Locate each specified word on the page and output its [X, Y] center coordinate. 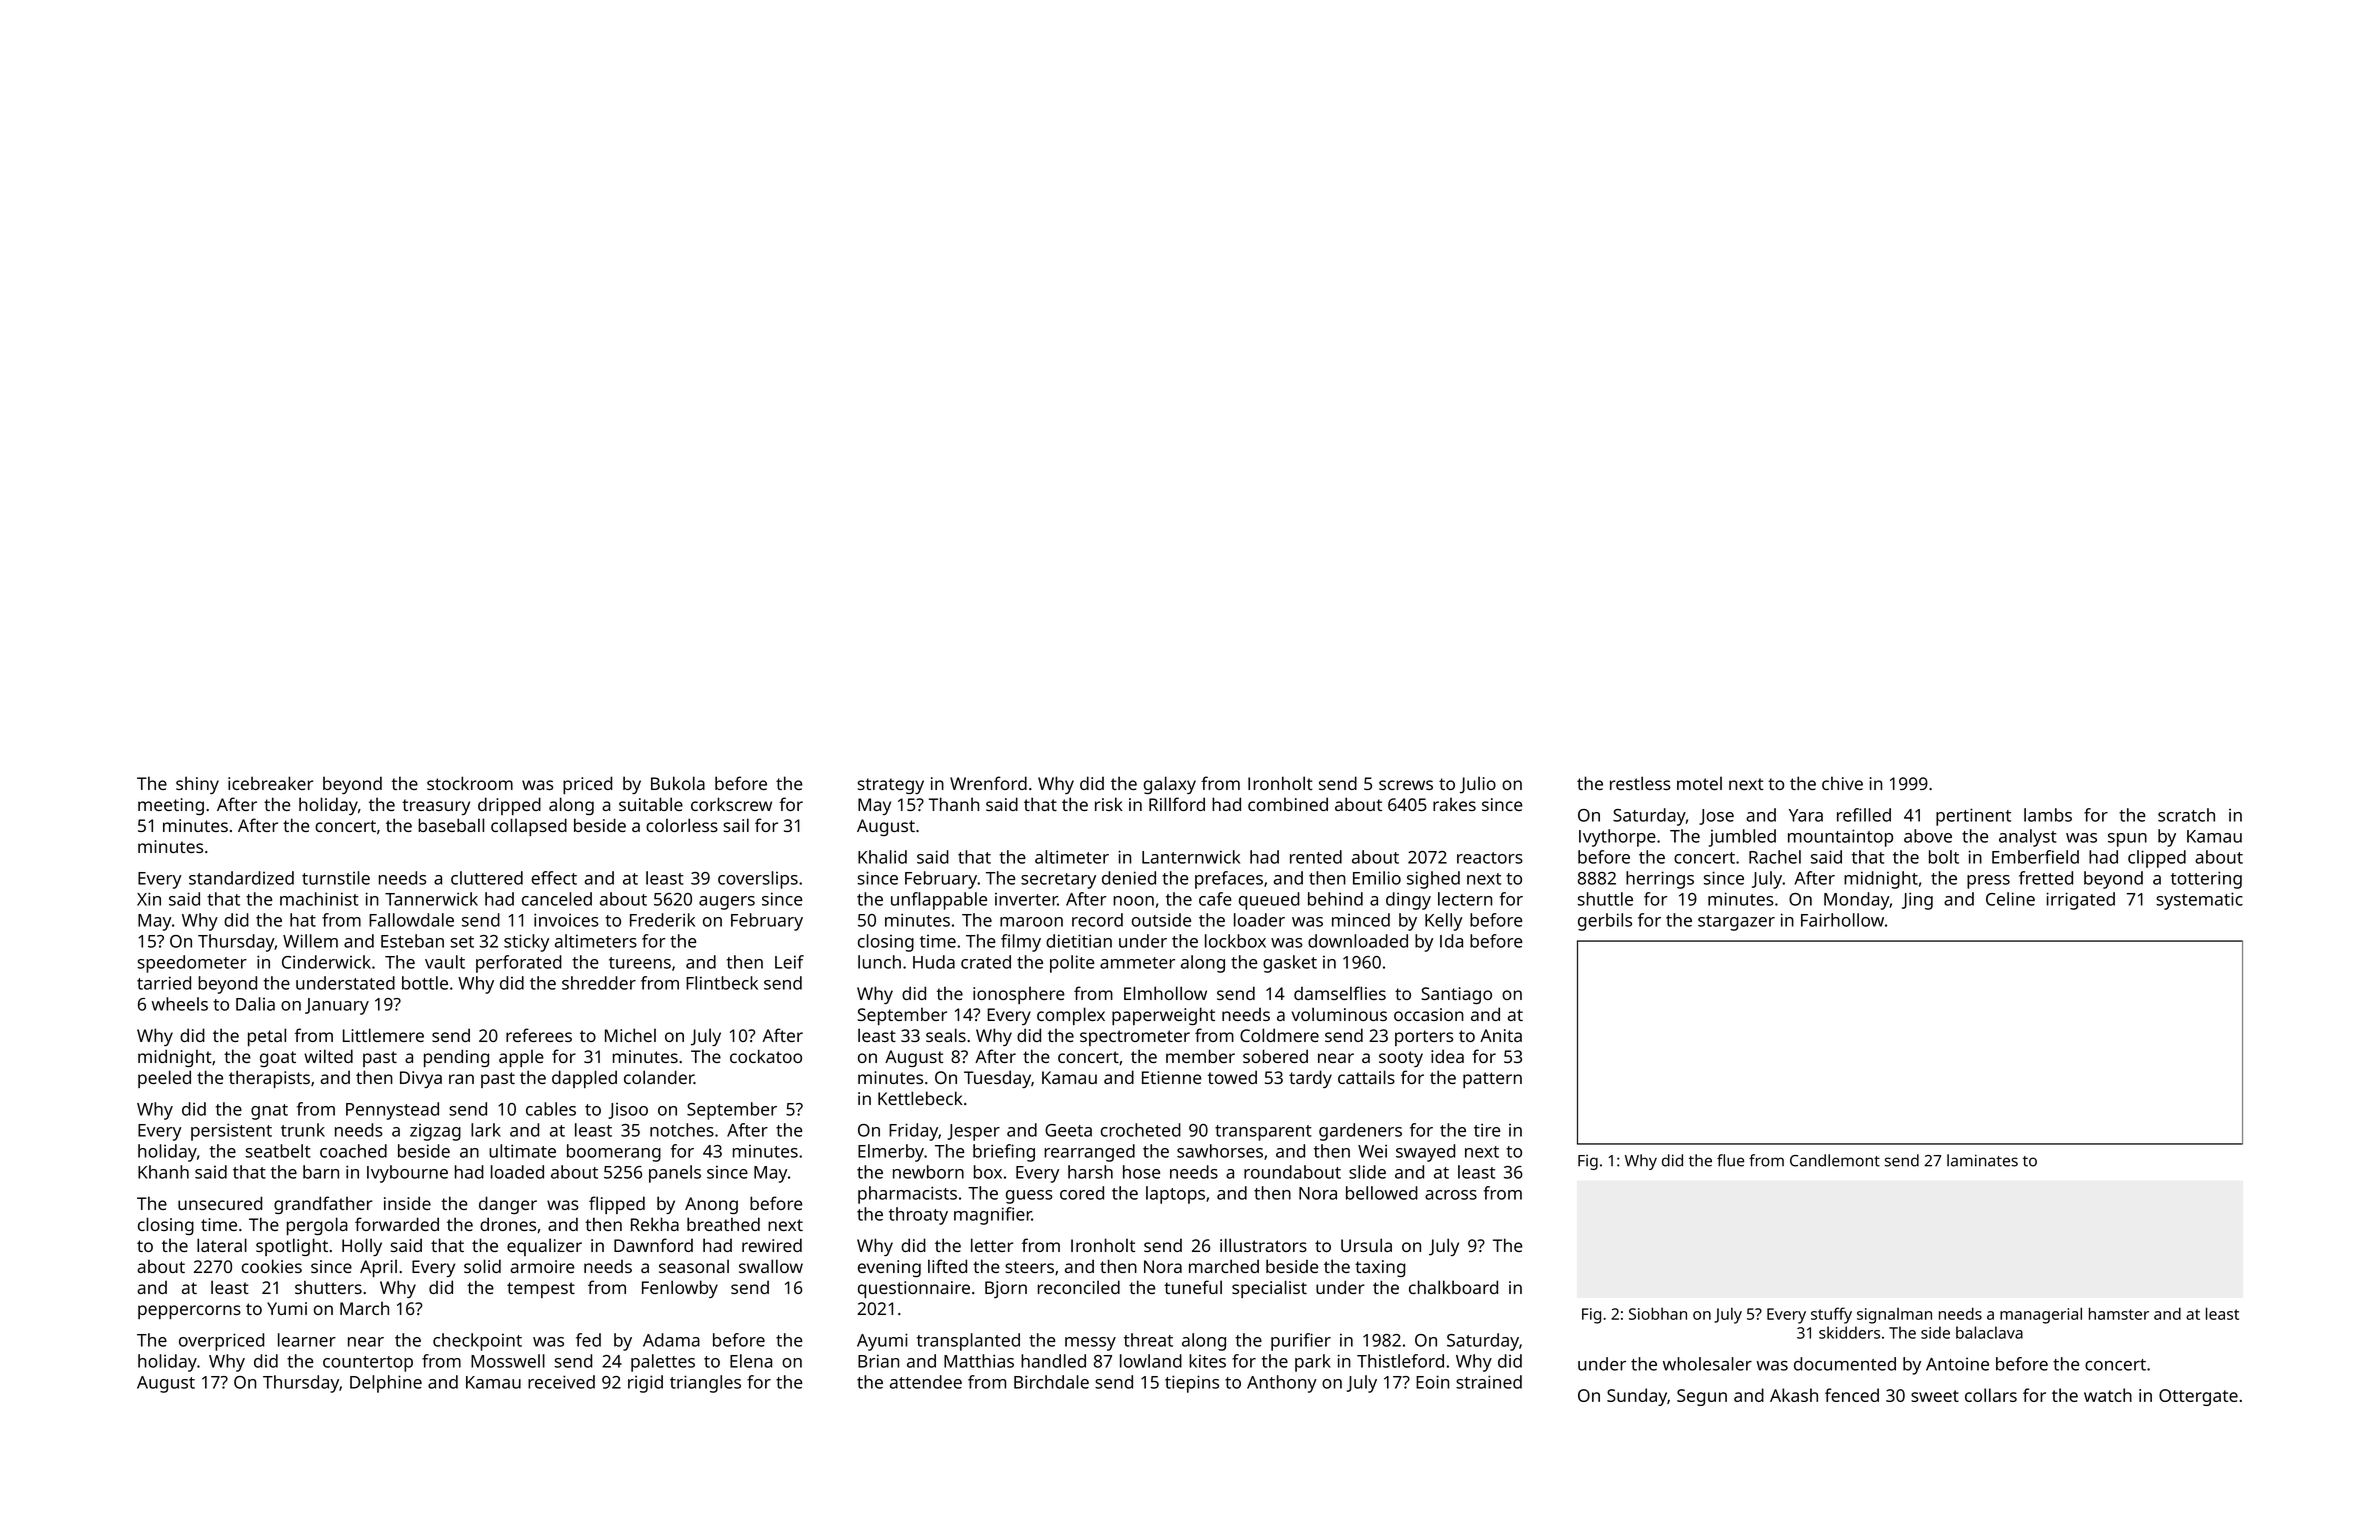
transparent [1263, 1133]
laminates [1982, 1160]
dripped [509, 806]
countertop [368, 1364]
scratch [2186, 815]
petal [267, 1037]
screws [1406, 785]
